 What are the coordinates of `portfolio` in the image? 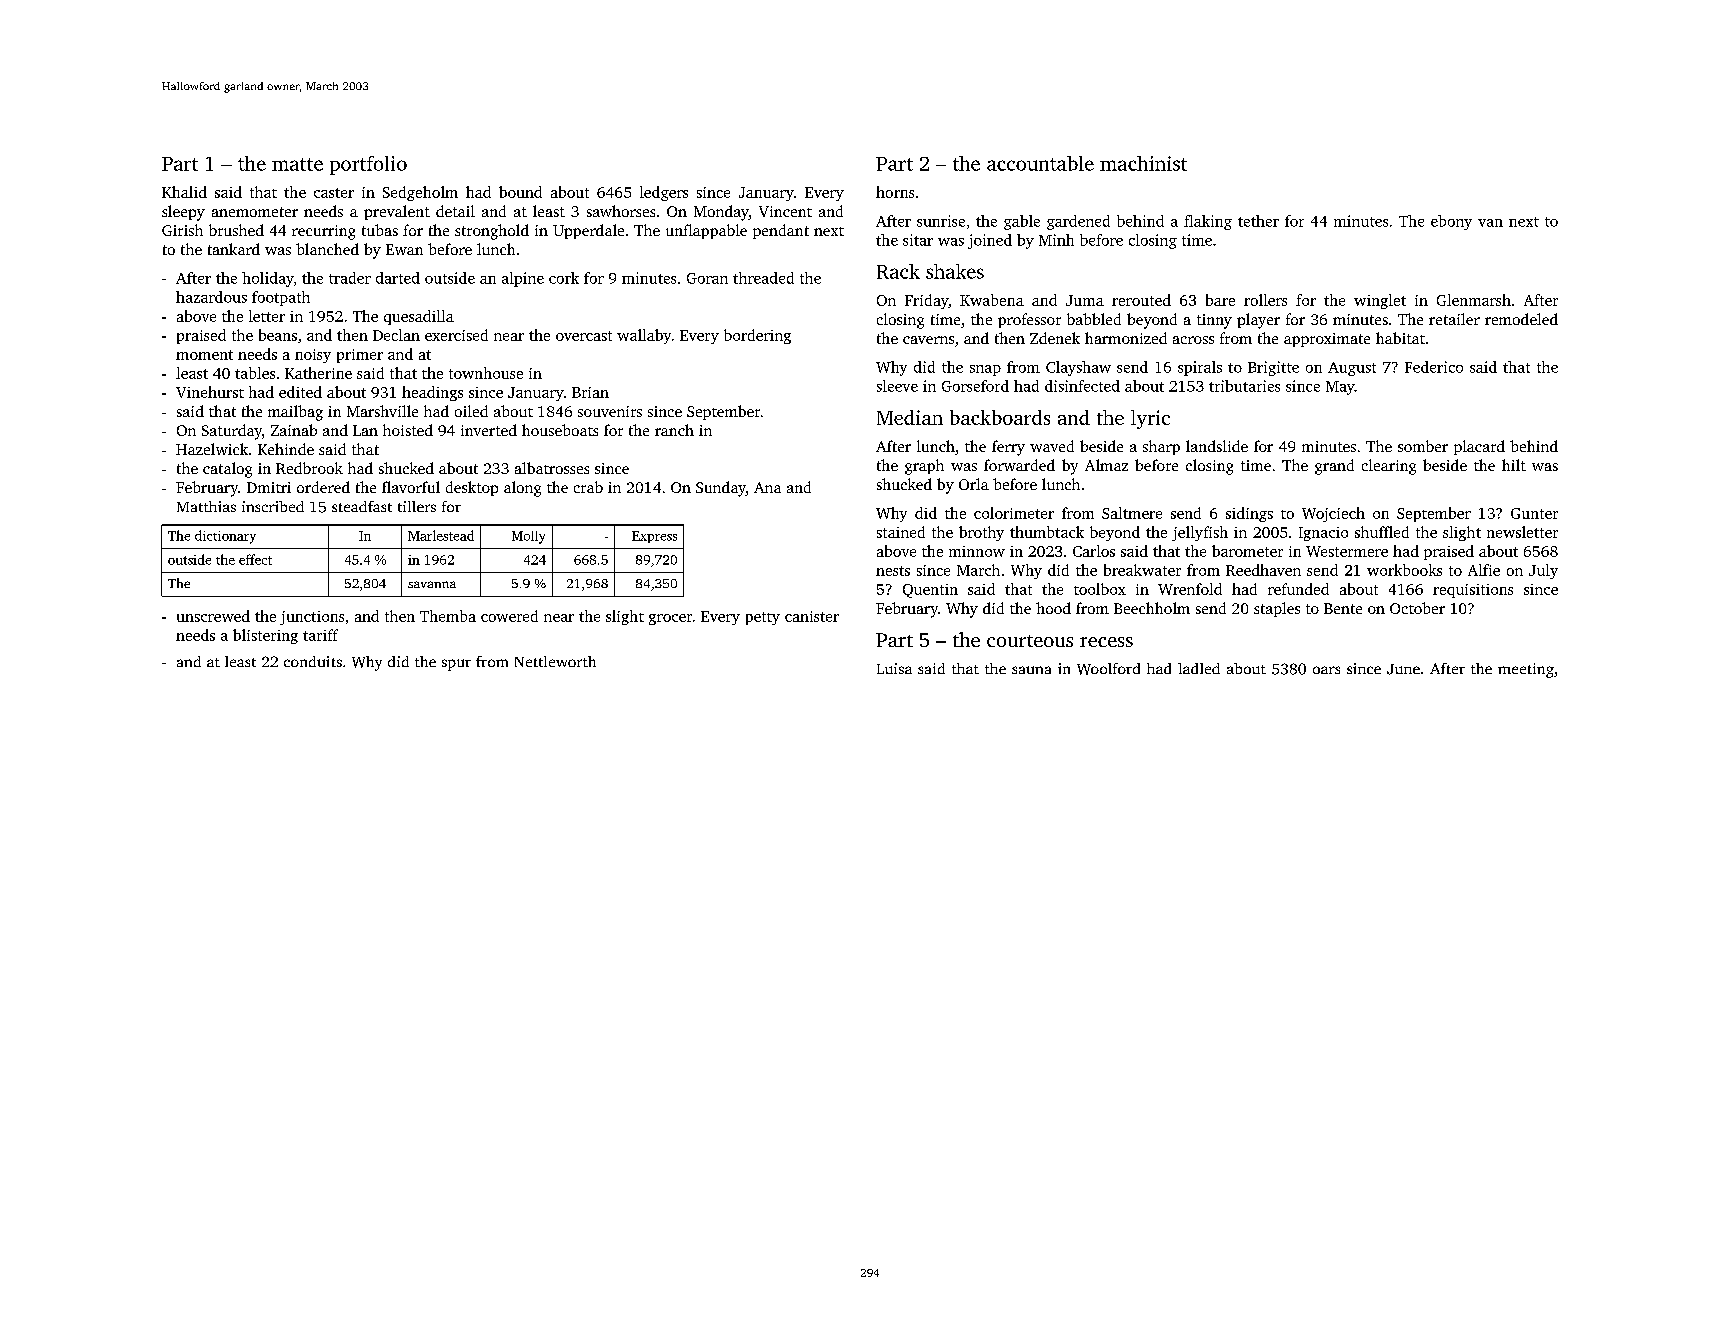 It's located at (368, 165).
